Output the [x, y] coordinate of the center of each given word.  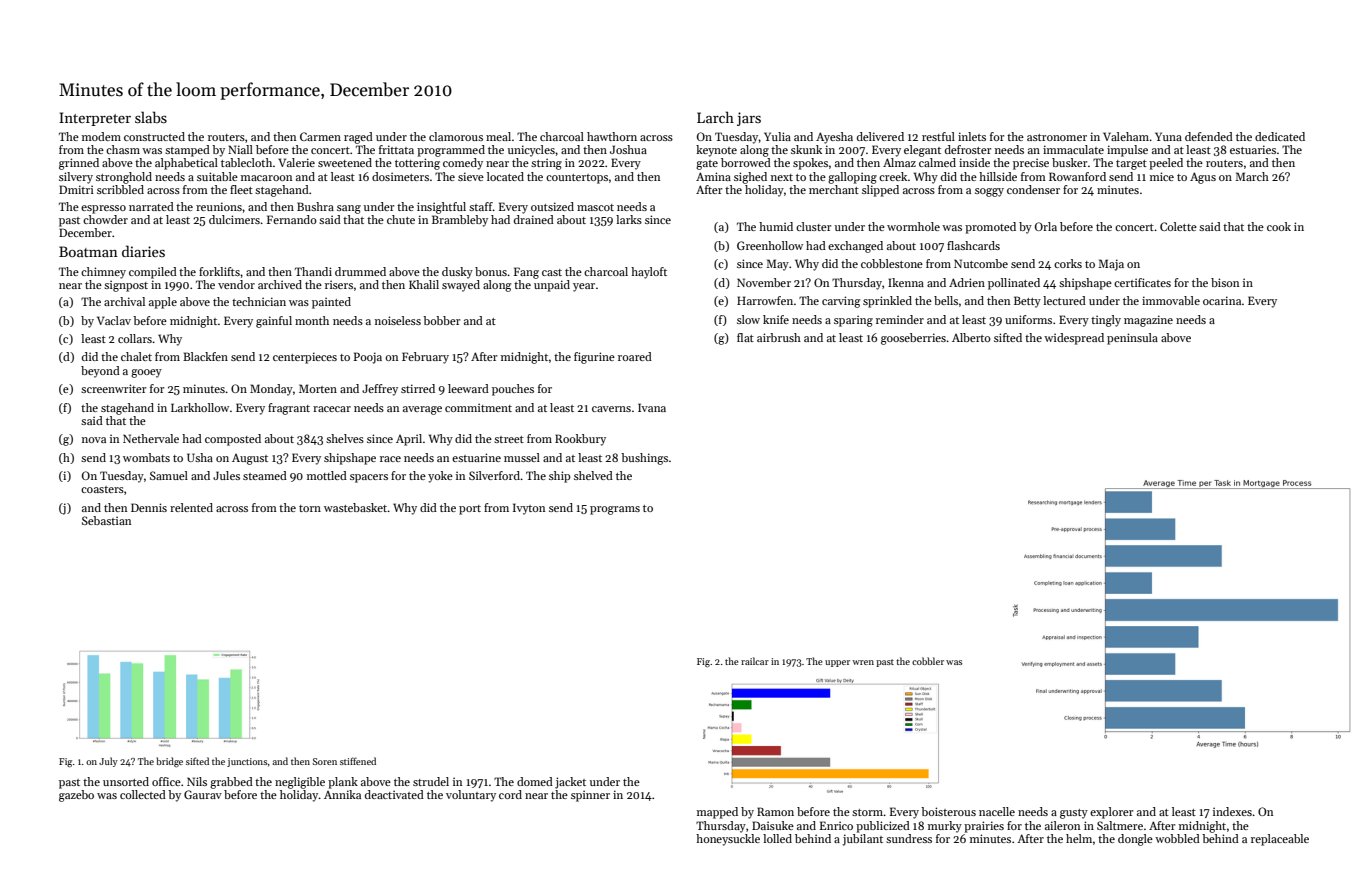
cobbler [928, 661]
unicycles [531, 151]
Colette [1178, 226]
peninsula [1132, 339]
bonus [491, 271]
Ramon [775, 811]
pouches [513, 390]
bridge [169, 762]
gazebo [76, 796]
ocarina [1222, 300]
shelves [345, 438]
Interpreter [95, 119]
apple [163, 303]
